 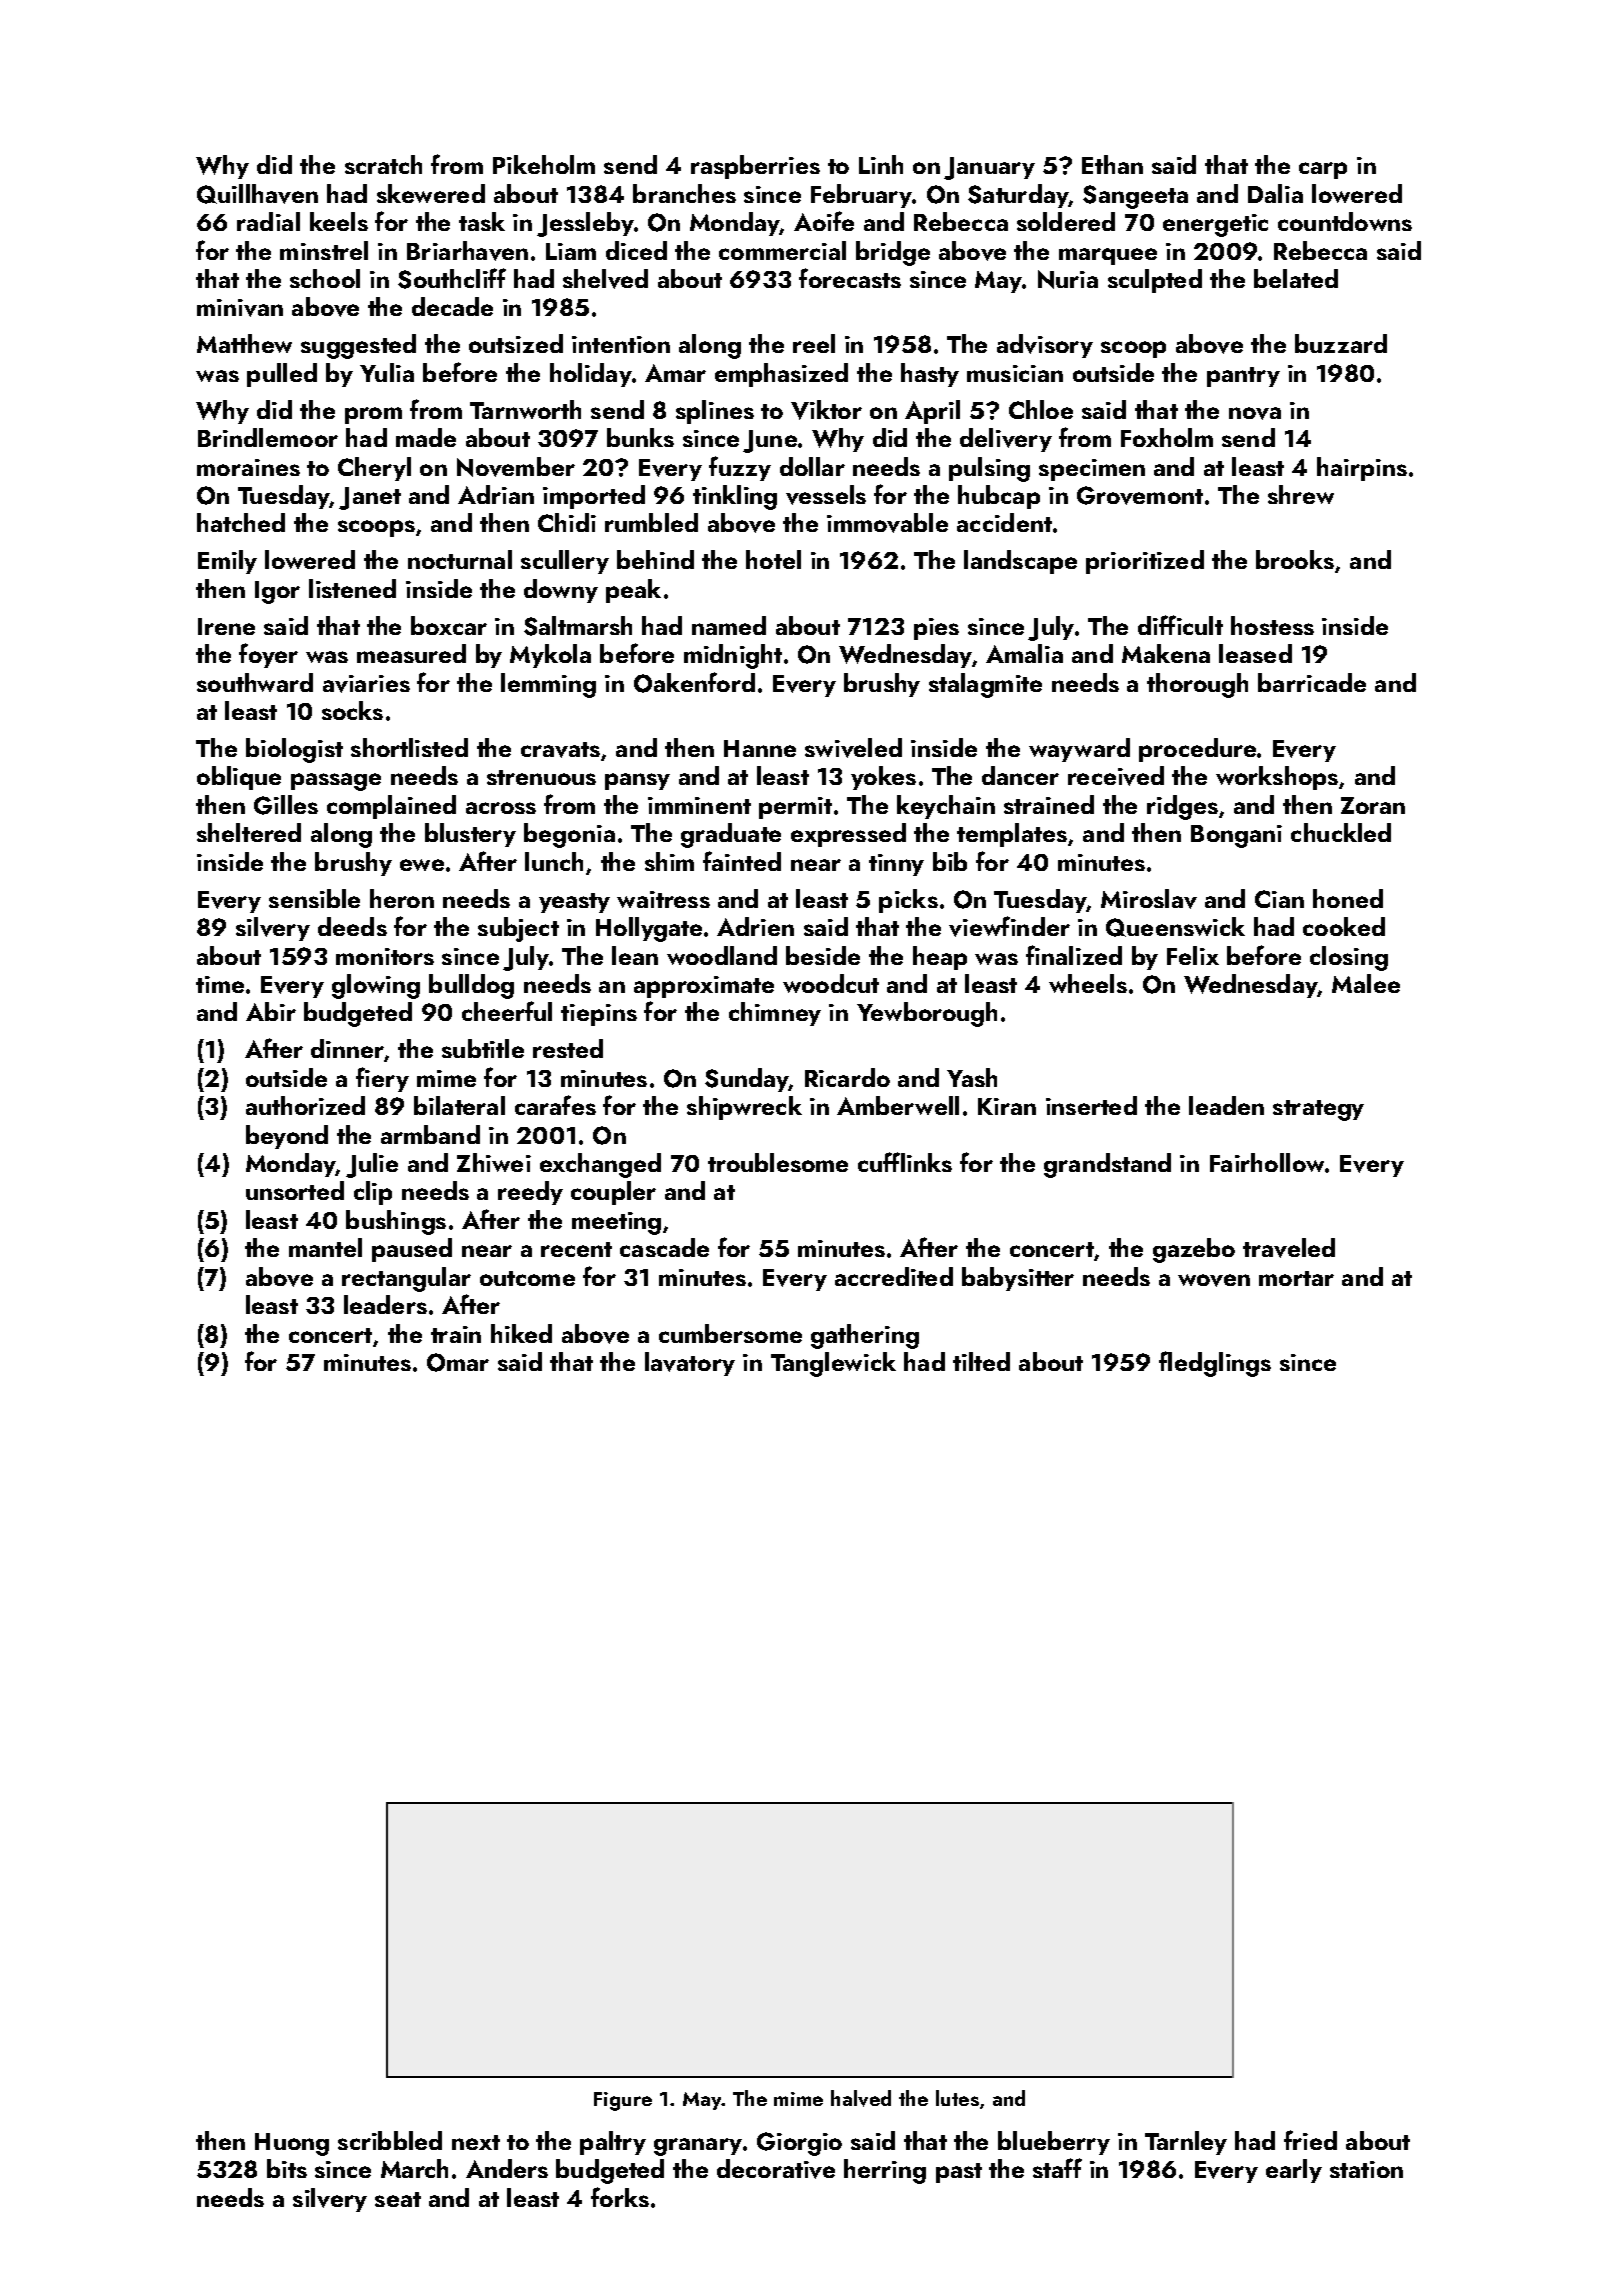 What do you see at coordinates (372, 1165) in the document?
I see `Julie` at bounding box center [372, 1165].
